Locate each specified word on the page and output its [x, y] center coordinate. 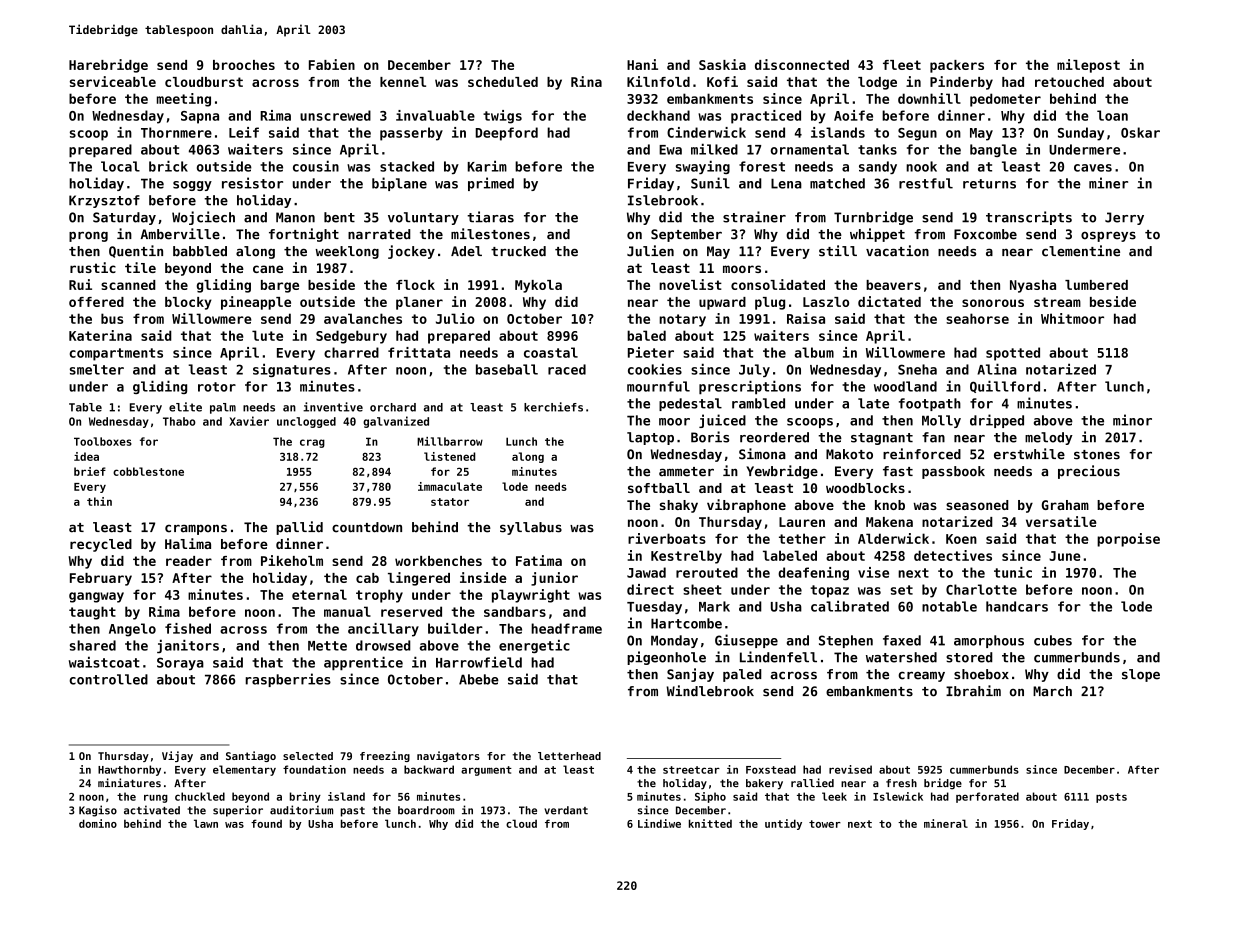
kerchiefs [553, 407]
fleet [902, 65]
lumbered [1096, 285]
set [902, 590]
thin [99, 501]
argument [486, 771]
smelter [97, 369]
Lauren [802, 522]
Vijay [177, 756]
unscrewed [335, 115]
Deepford [507, 134]
